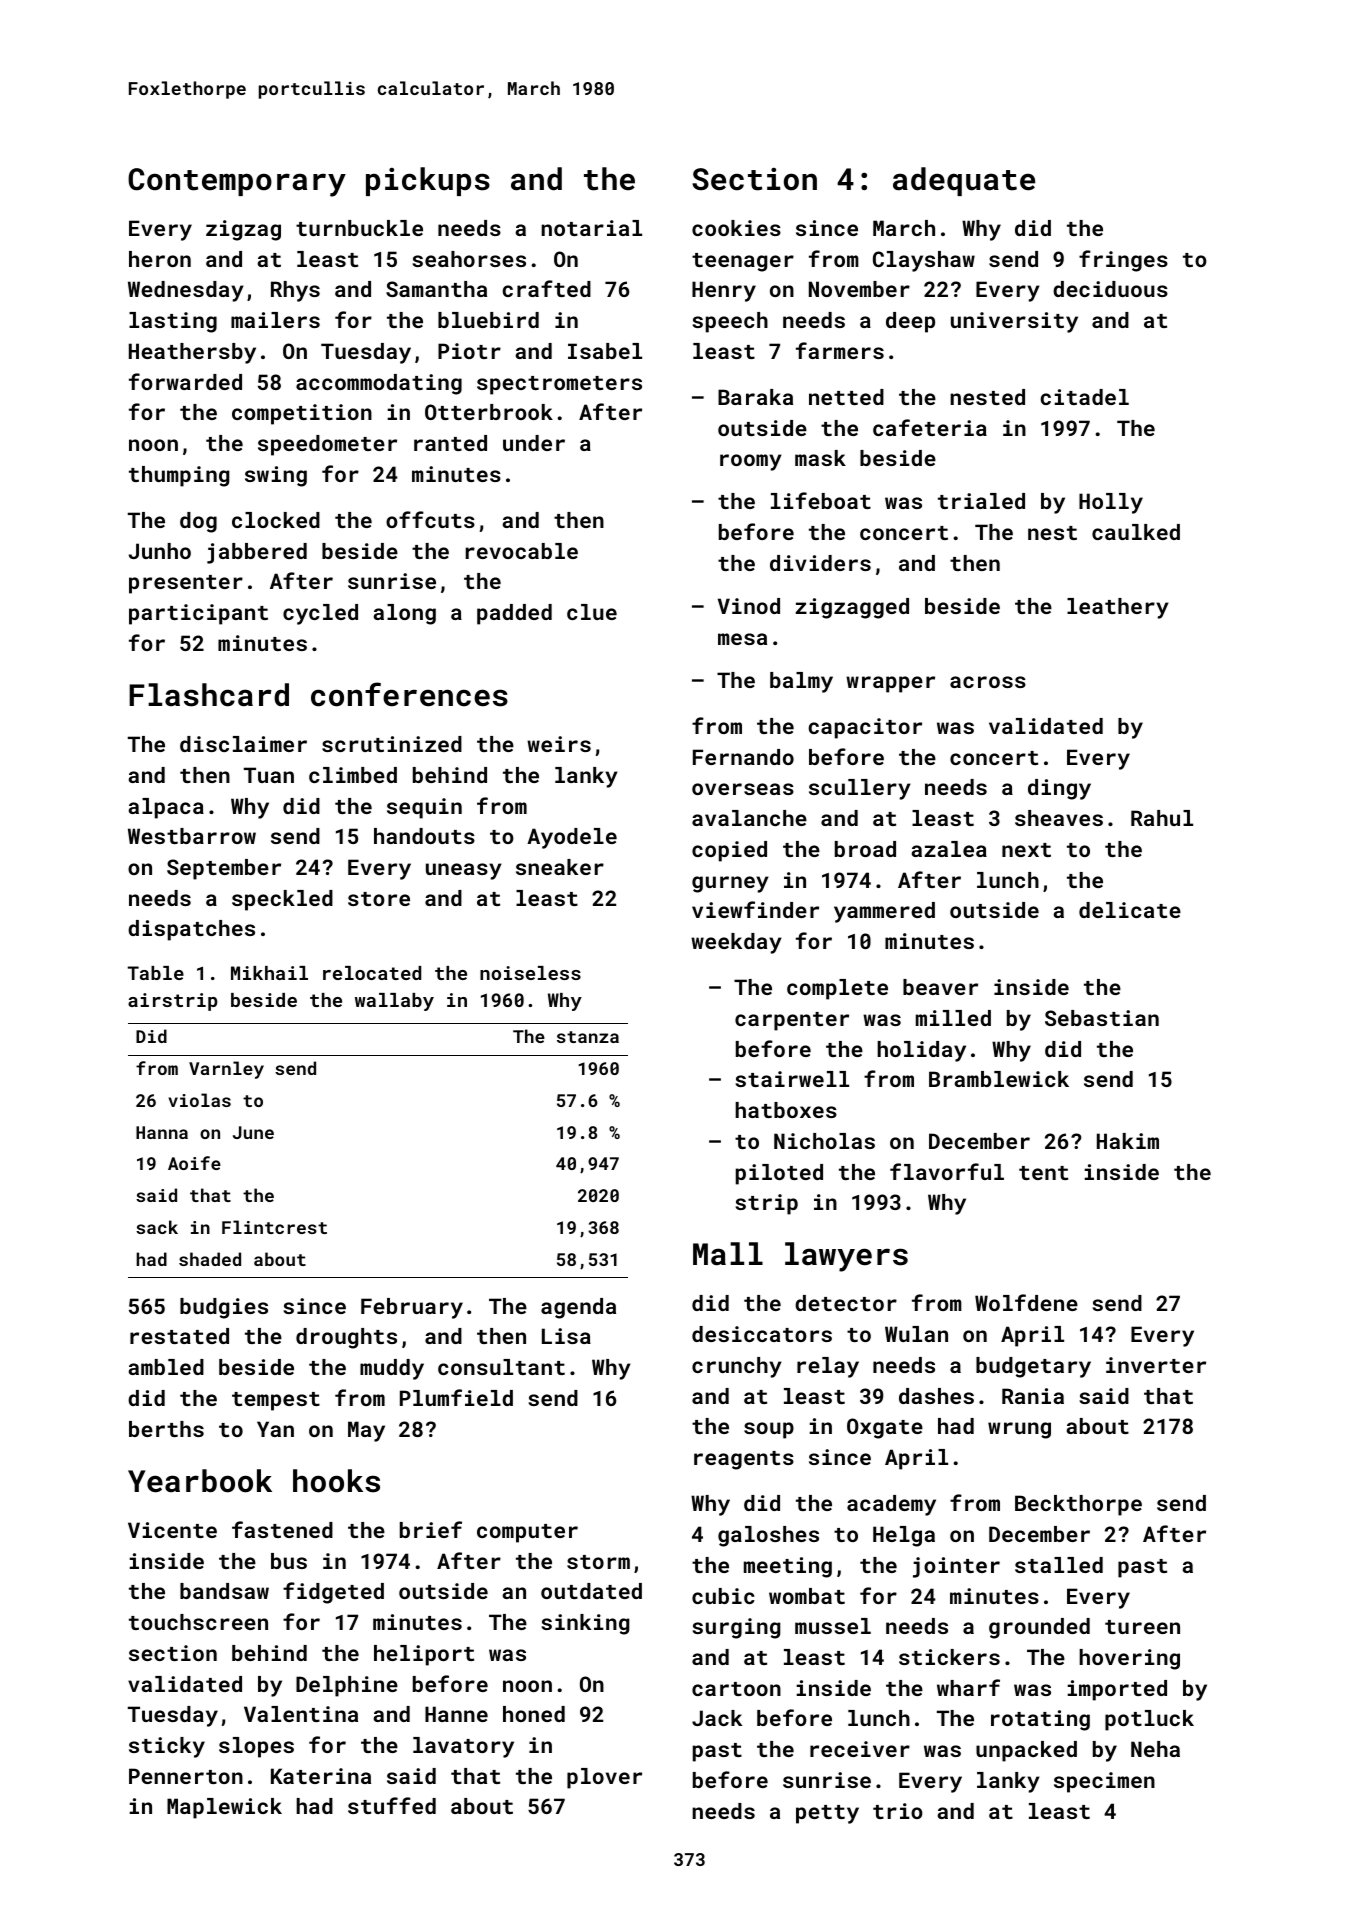 This document has width=1347, height=1905. I want to click on Wulan, so click(916, 1334).
